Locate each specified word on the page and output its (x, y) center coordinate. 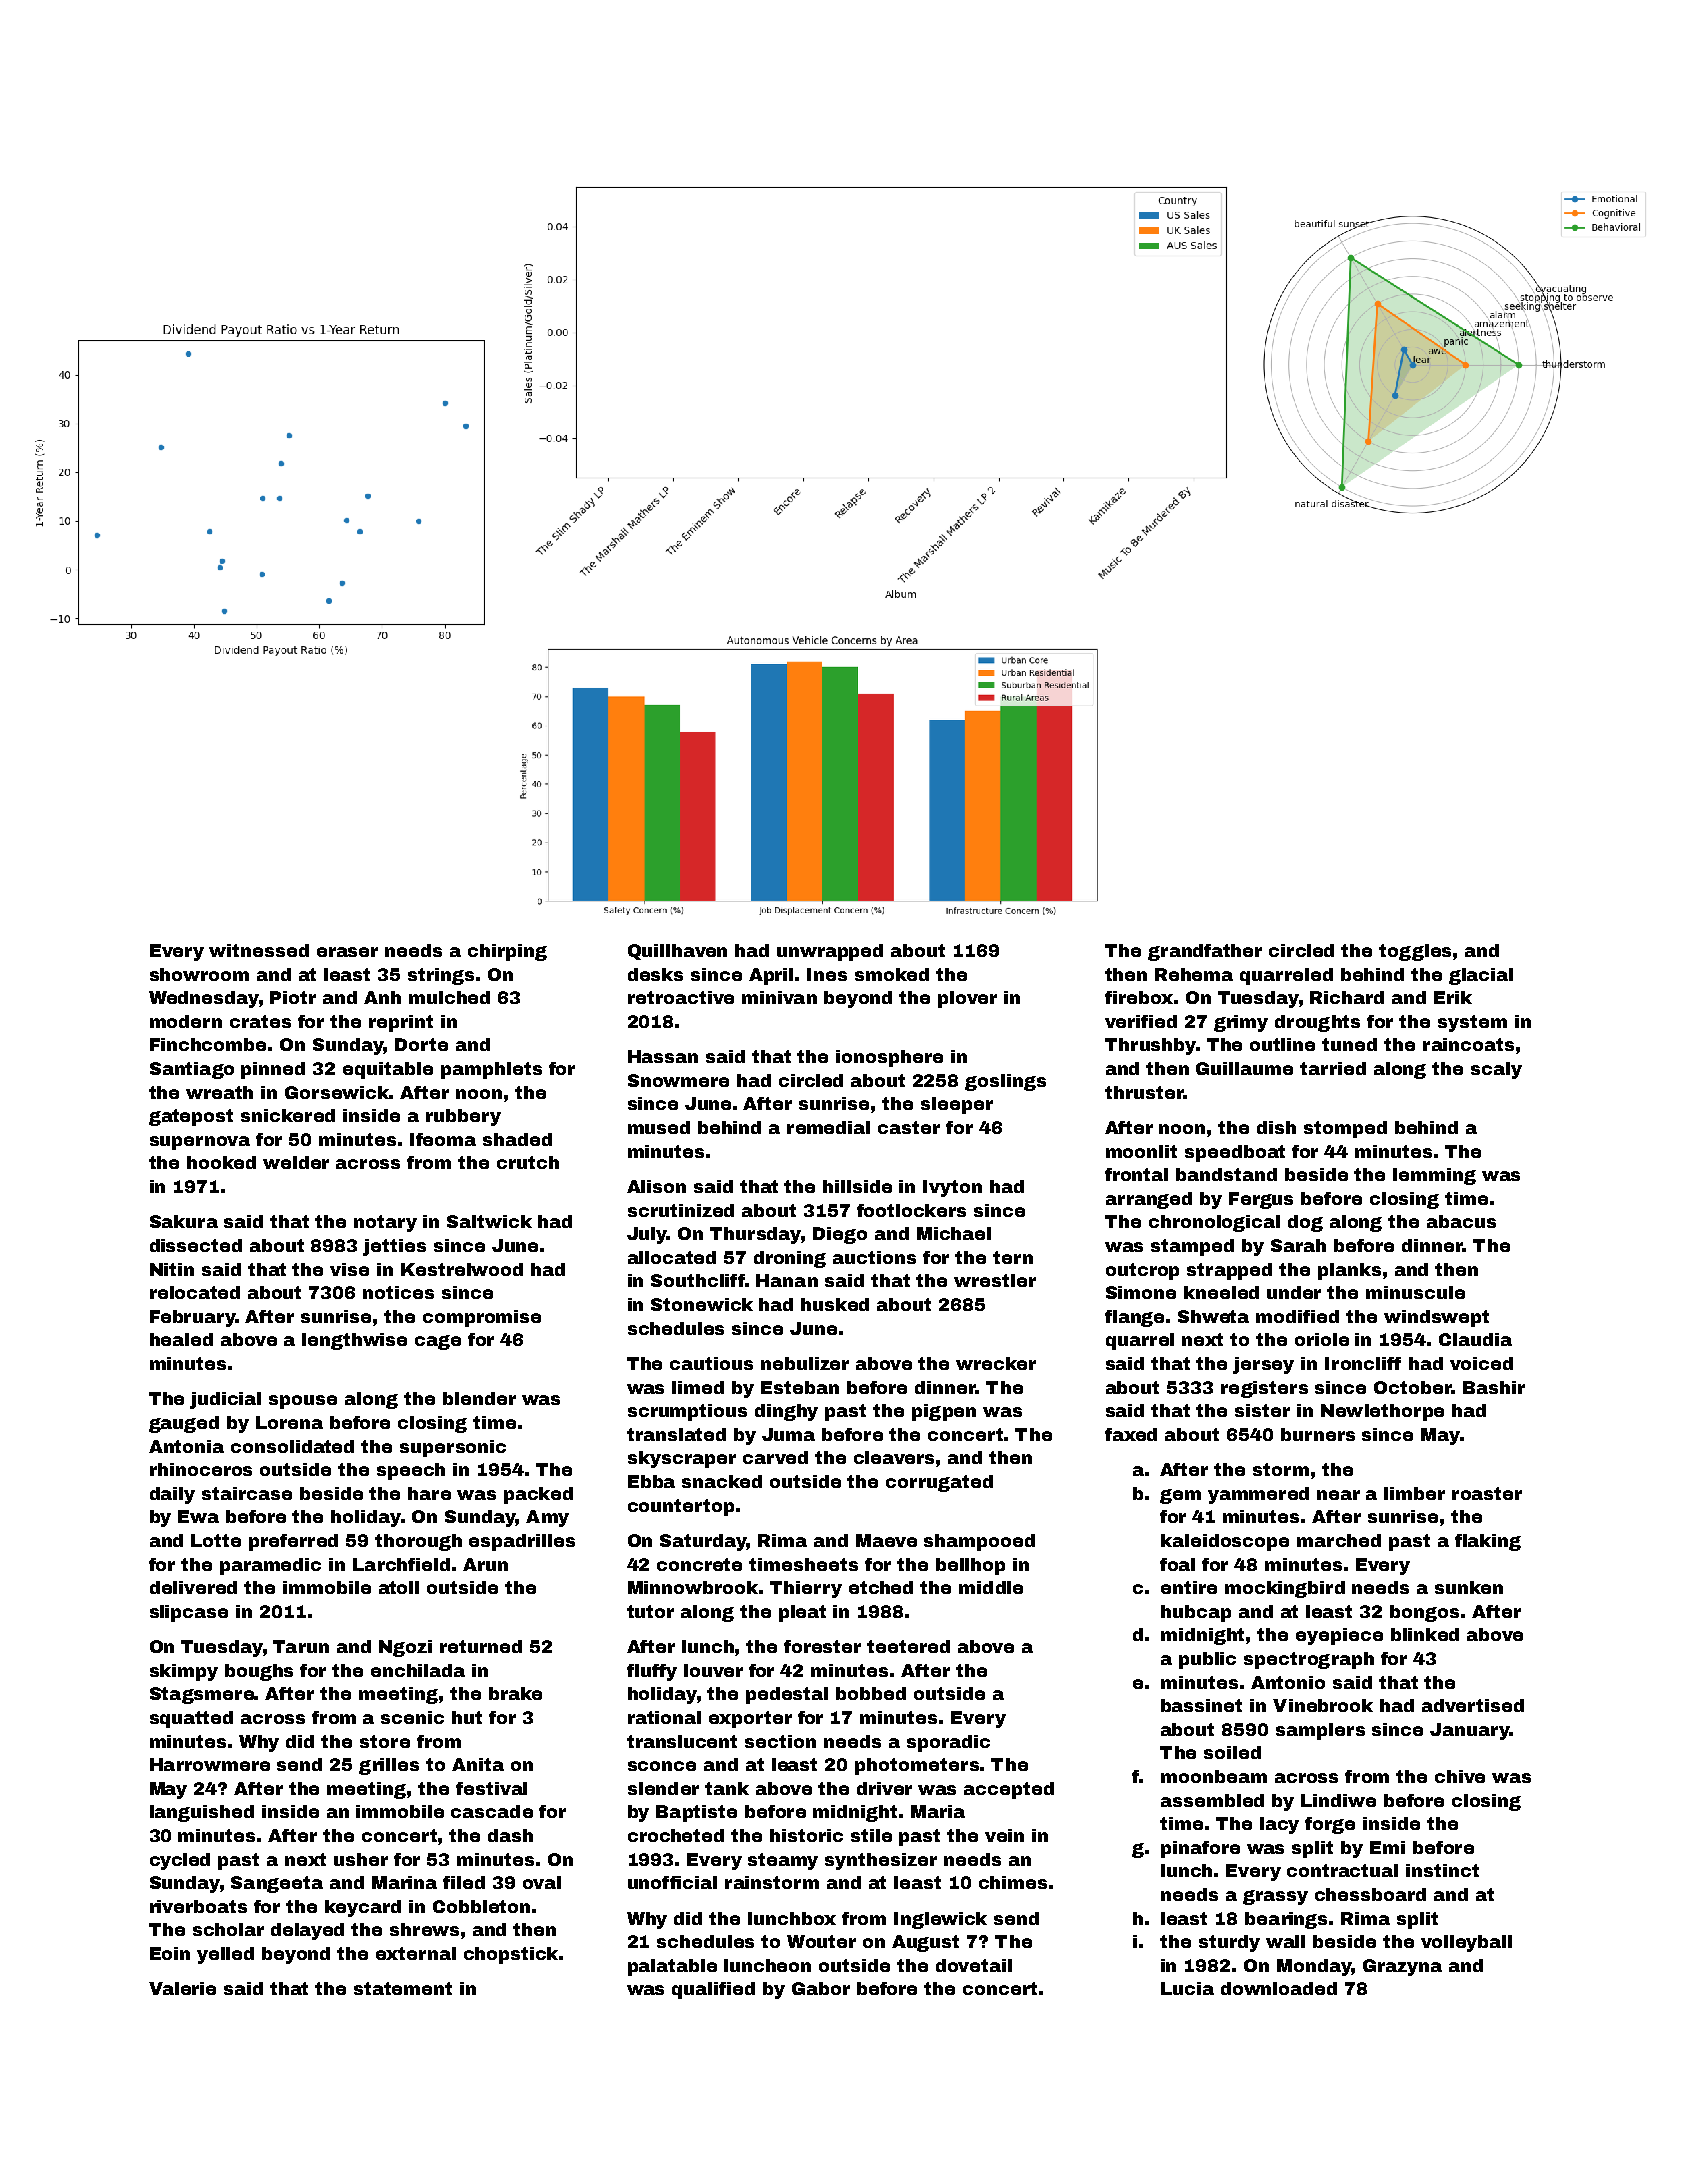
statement (403, 1988)
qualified (713, 1990)
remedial (828, 1127)
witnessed (259, 950)
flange (1134, 1318)
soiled (1232, 1752)
